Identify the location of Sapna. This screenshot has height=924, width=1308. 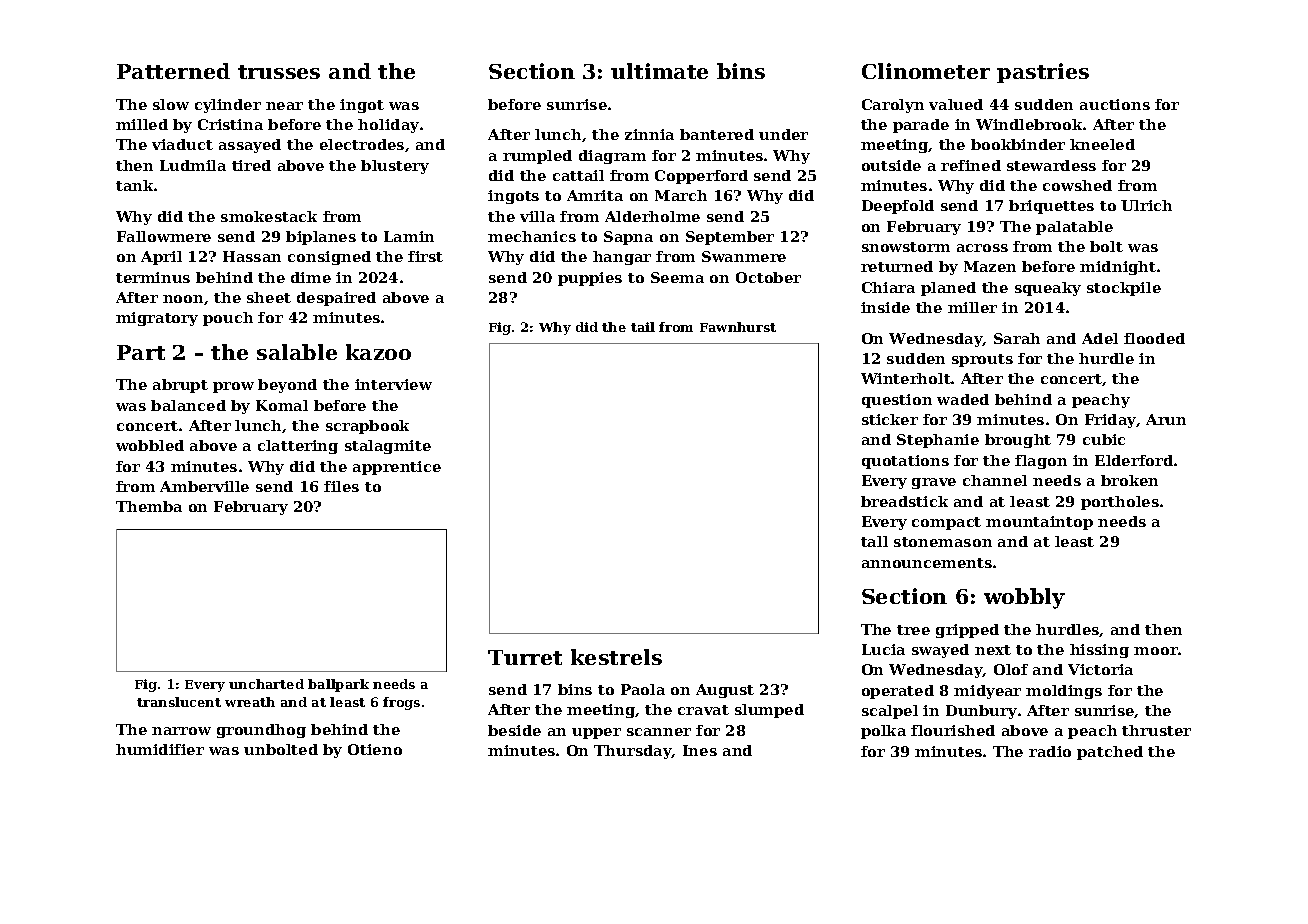
(628, 238).
